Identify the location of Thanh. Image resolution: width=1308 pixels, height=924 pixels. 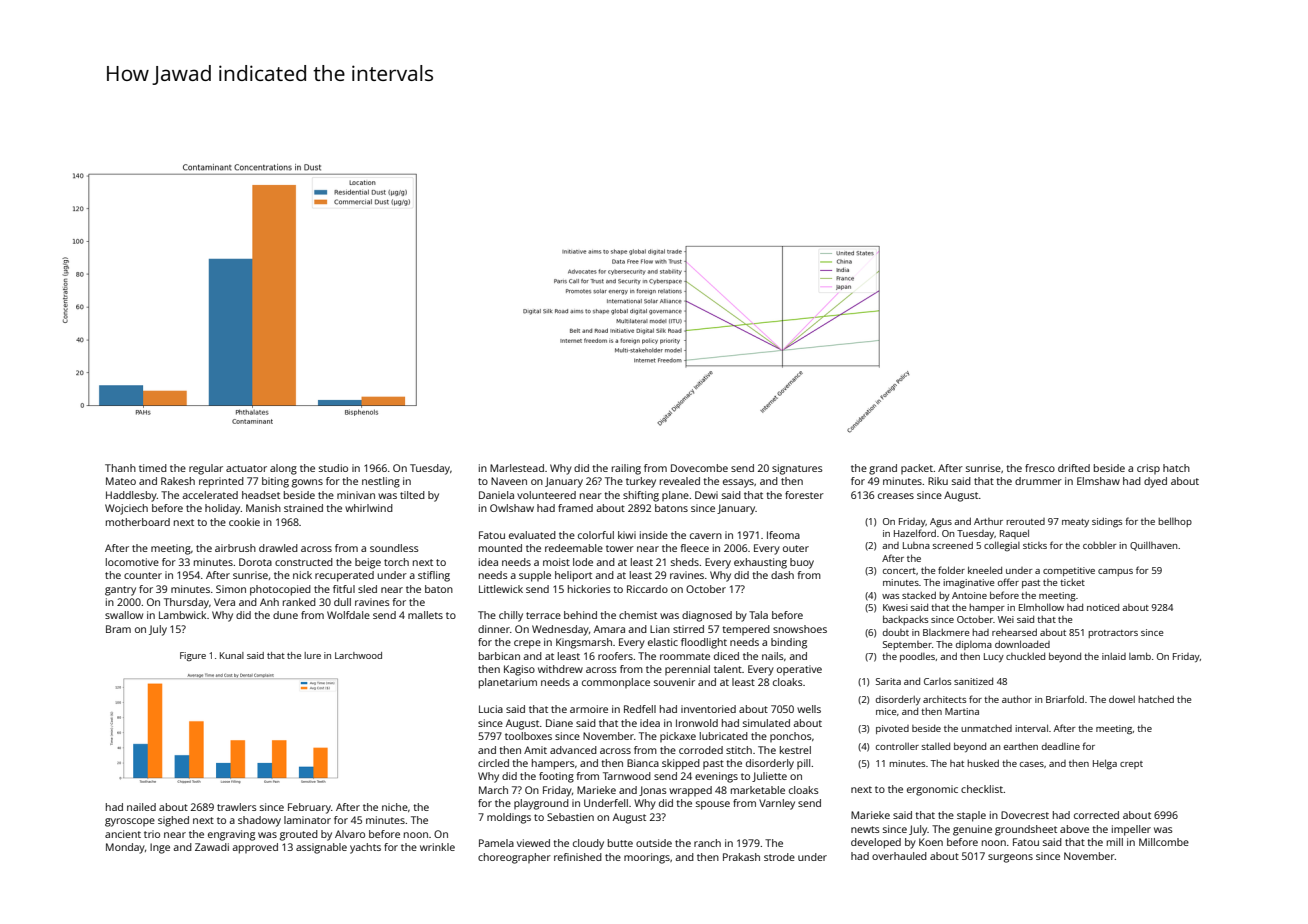
(120, 468).
